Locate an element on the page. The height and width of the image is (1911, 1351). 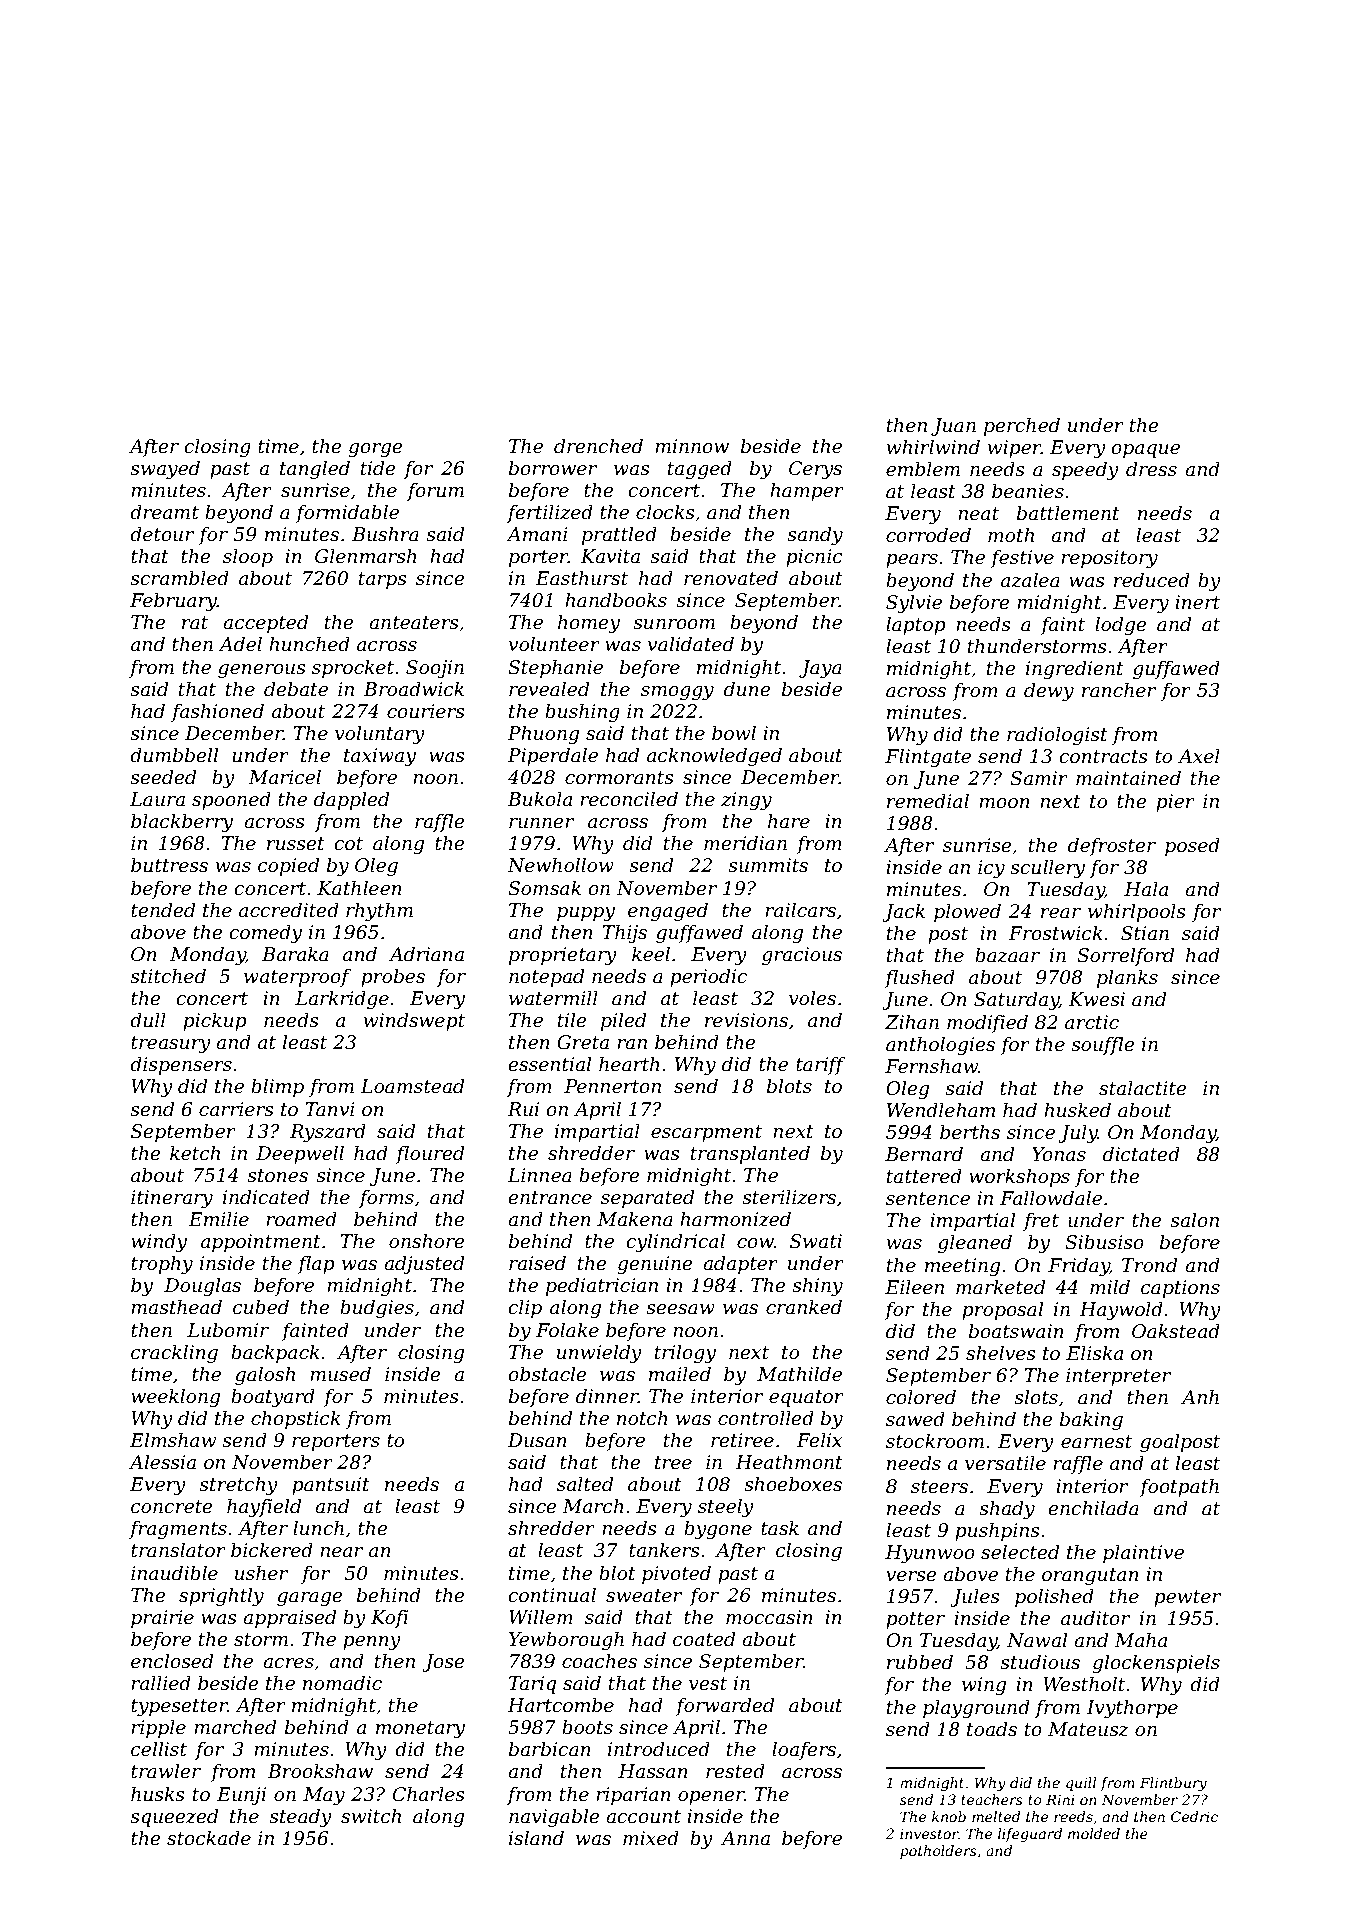
Nawal is located at coordinates (1037, 1640).
